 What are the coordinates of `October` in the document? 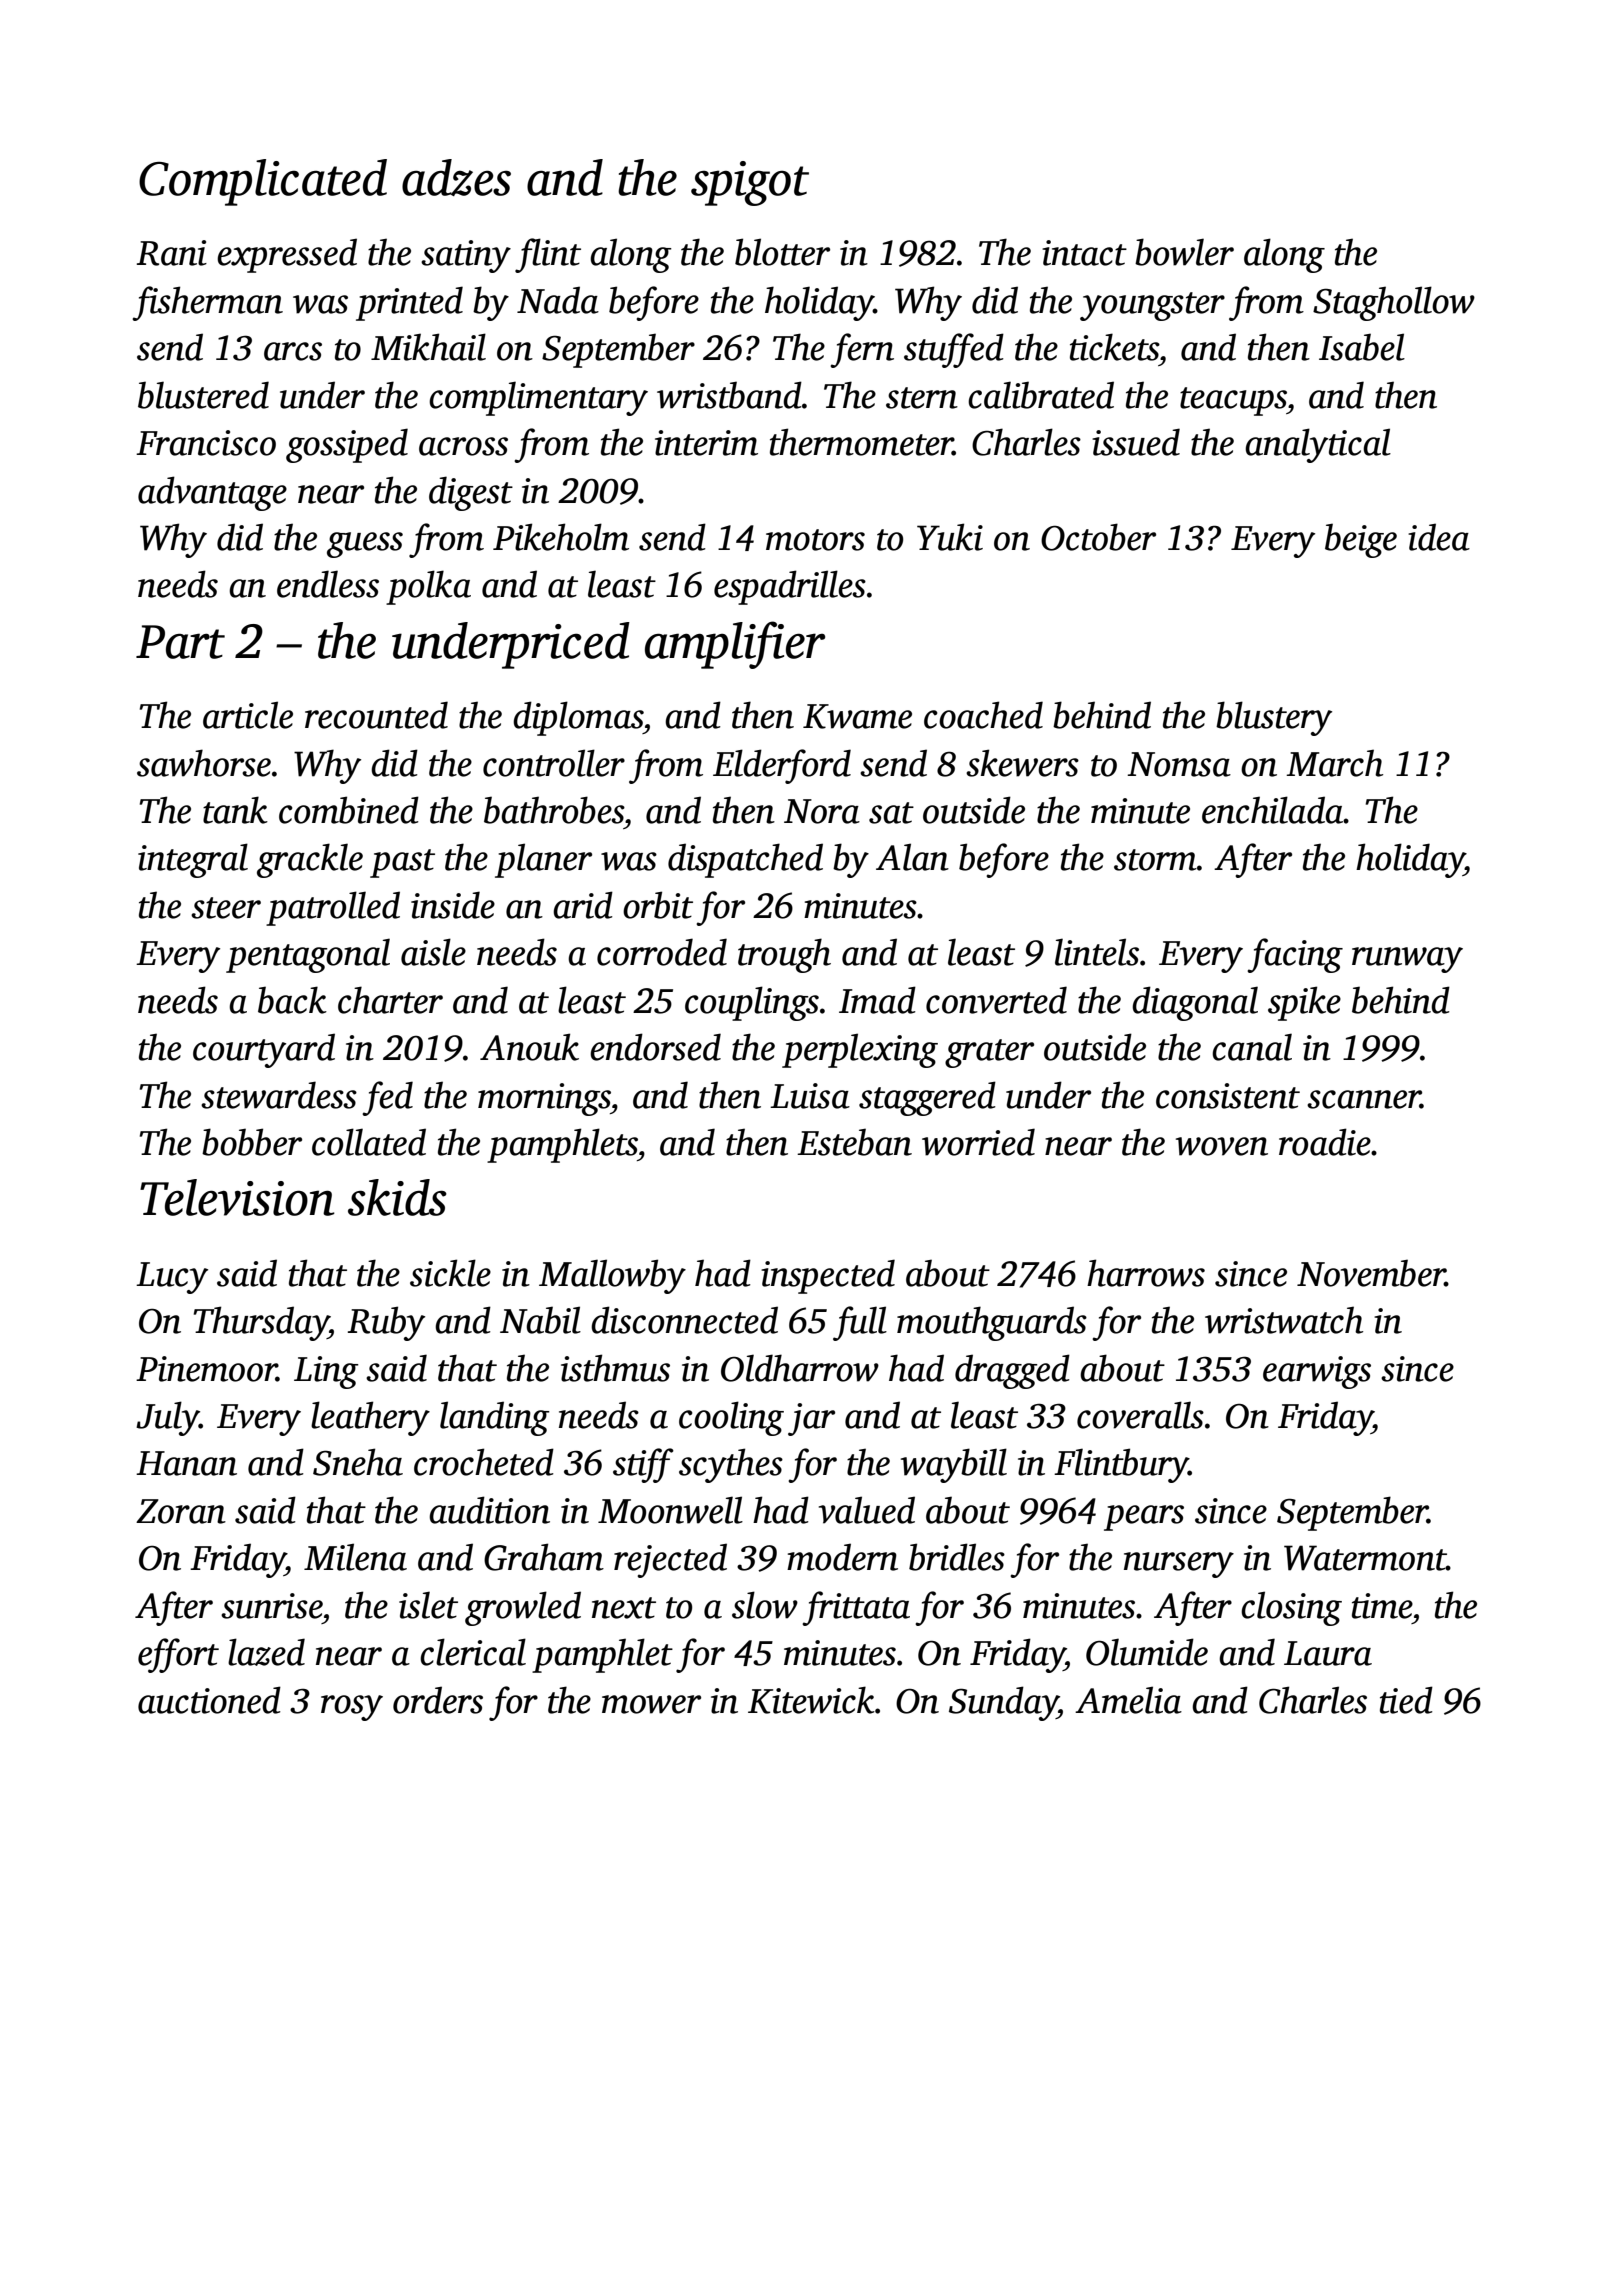 It's located at (1098, 537).
